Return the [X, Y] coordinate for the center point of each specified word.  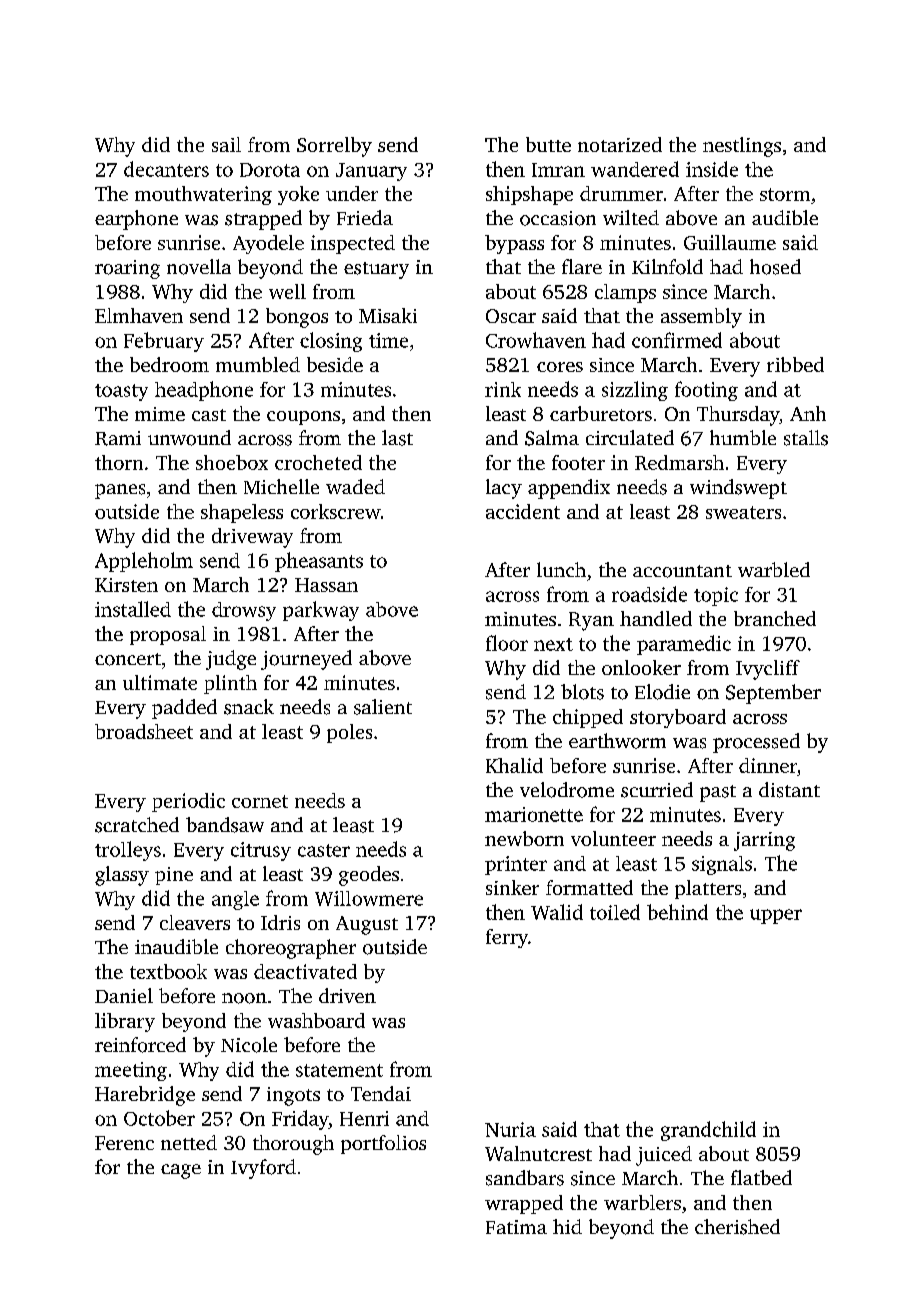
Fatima [516, 1227]
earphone [136, 220]
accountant [682, 571]
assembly [701, 318]
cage [181, 1171]
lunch [561, 569]
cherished [737, 1227]
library [125, 1022]
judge [231, 660]
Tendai [381, 1093]
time [388, 340]
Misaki [388, 315]
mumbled [258, 364]
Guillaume [730, 242]
